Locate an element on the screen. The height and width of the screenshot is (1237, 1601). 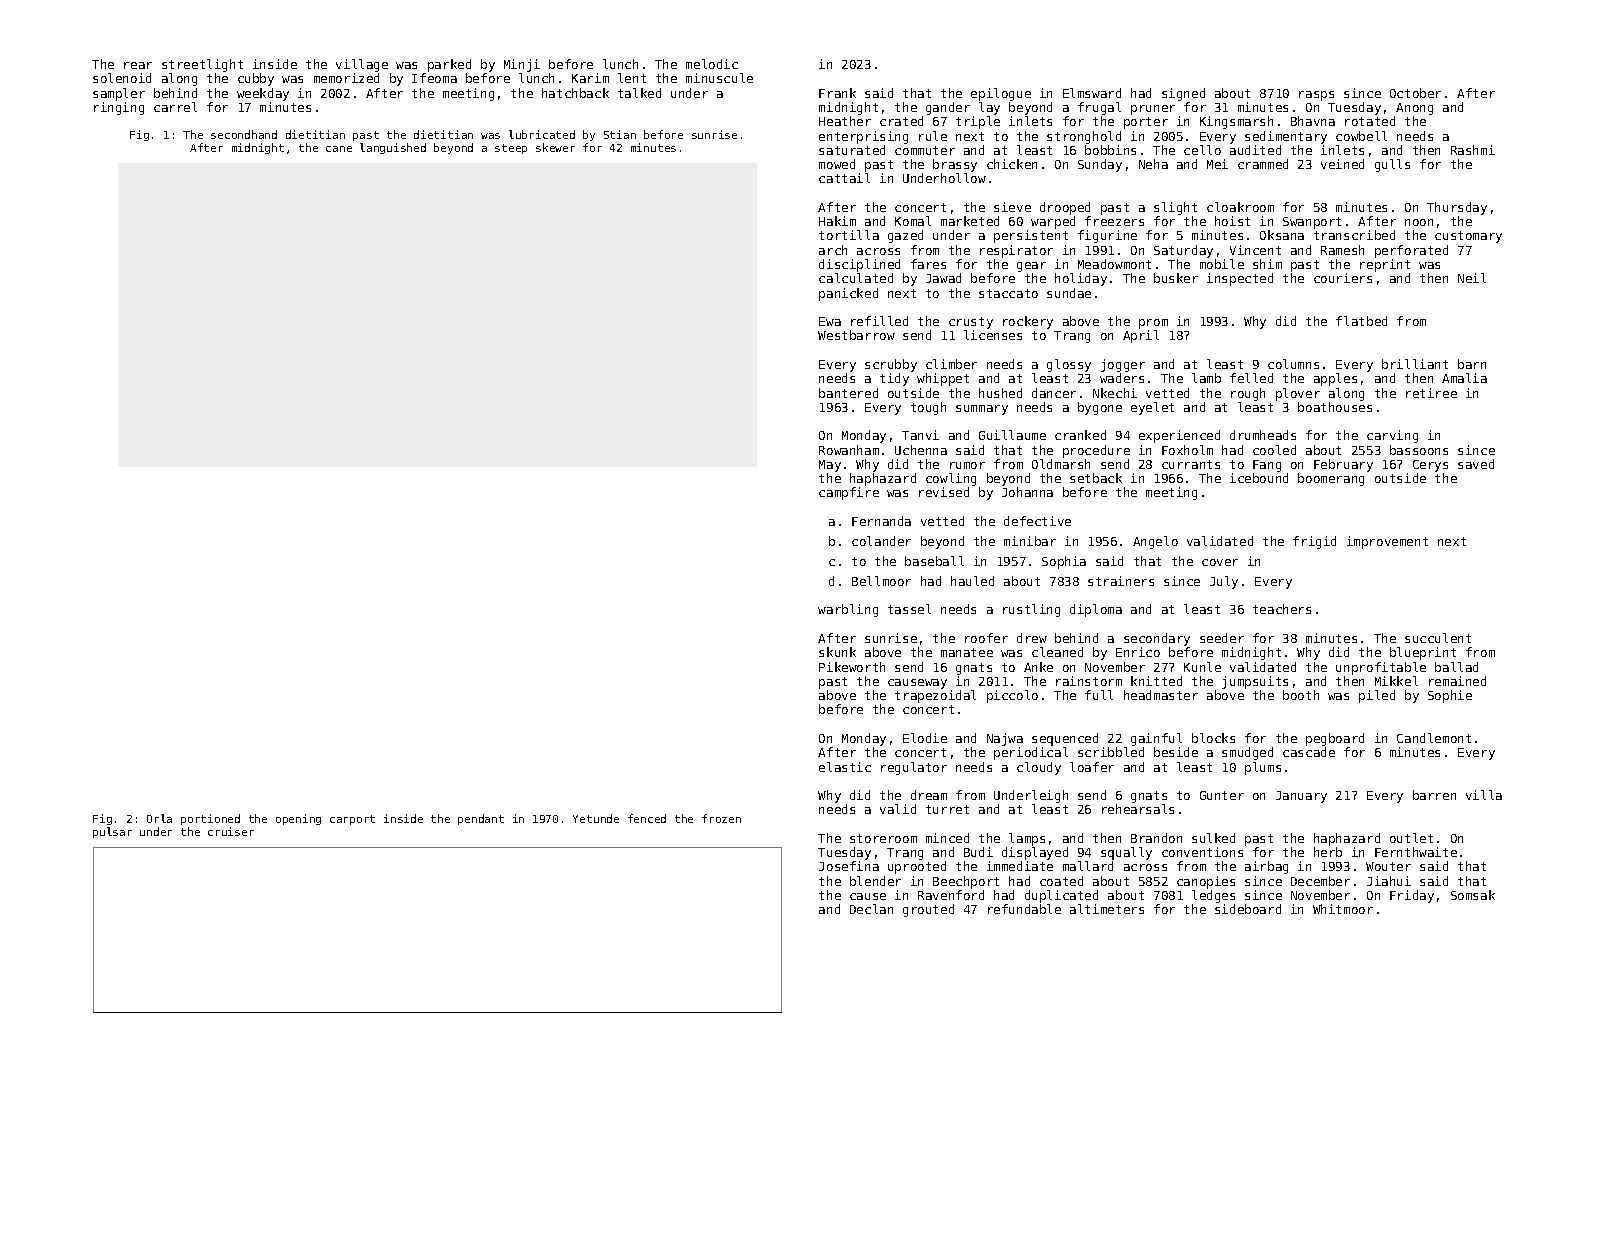
weekday is located at coordinates (263, 94).
